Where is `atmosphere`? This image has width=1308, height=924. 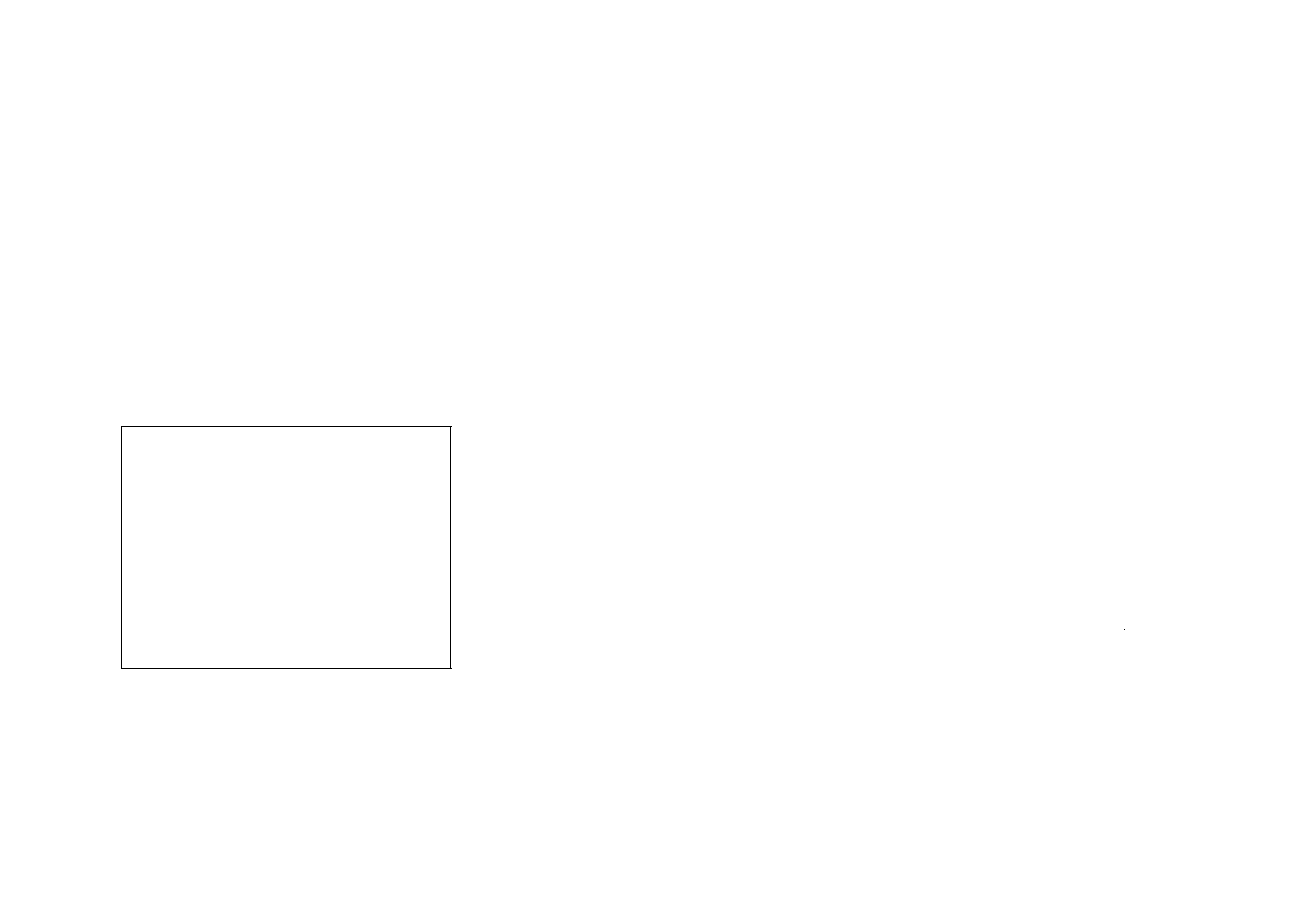
atmosphere is located at coordinates (720, 117).
